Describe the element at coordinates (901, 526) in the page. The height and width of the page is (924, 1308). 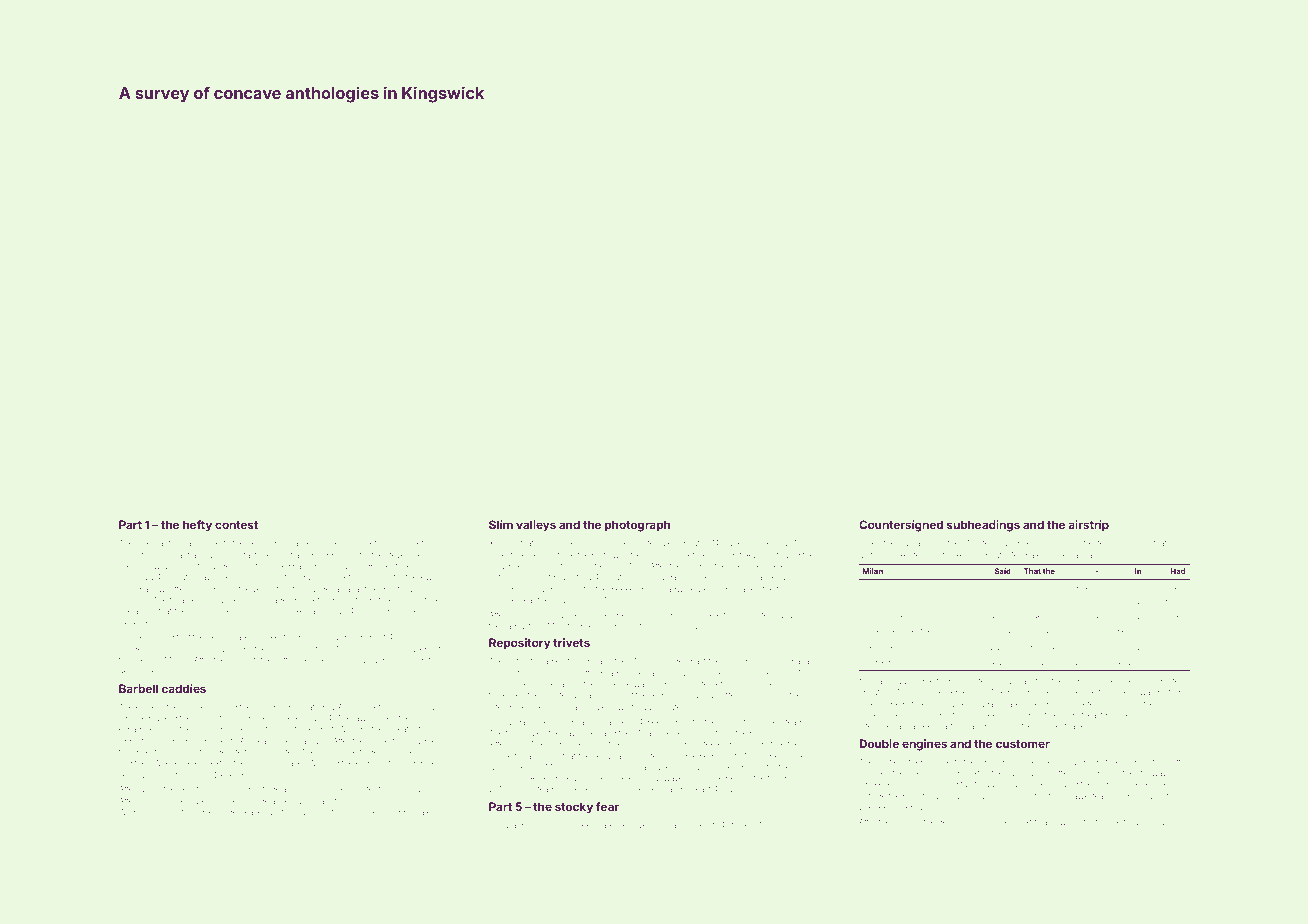
I see `Countersigned` at that location.
